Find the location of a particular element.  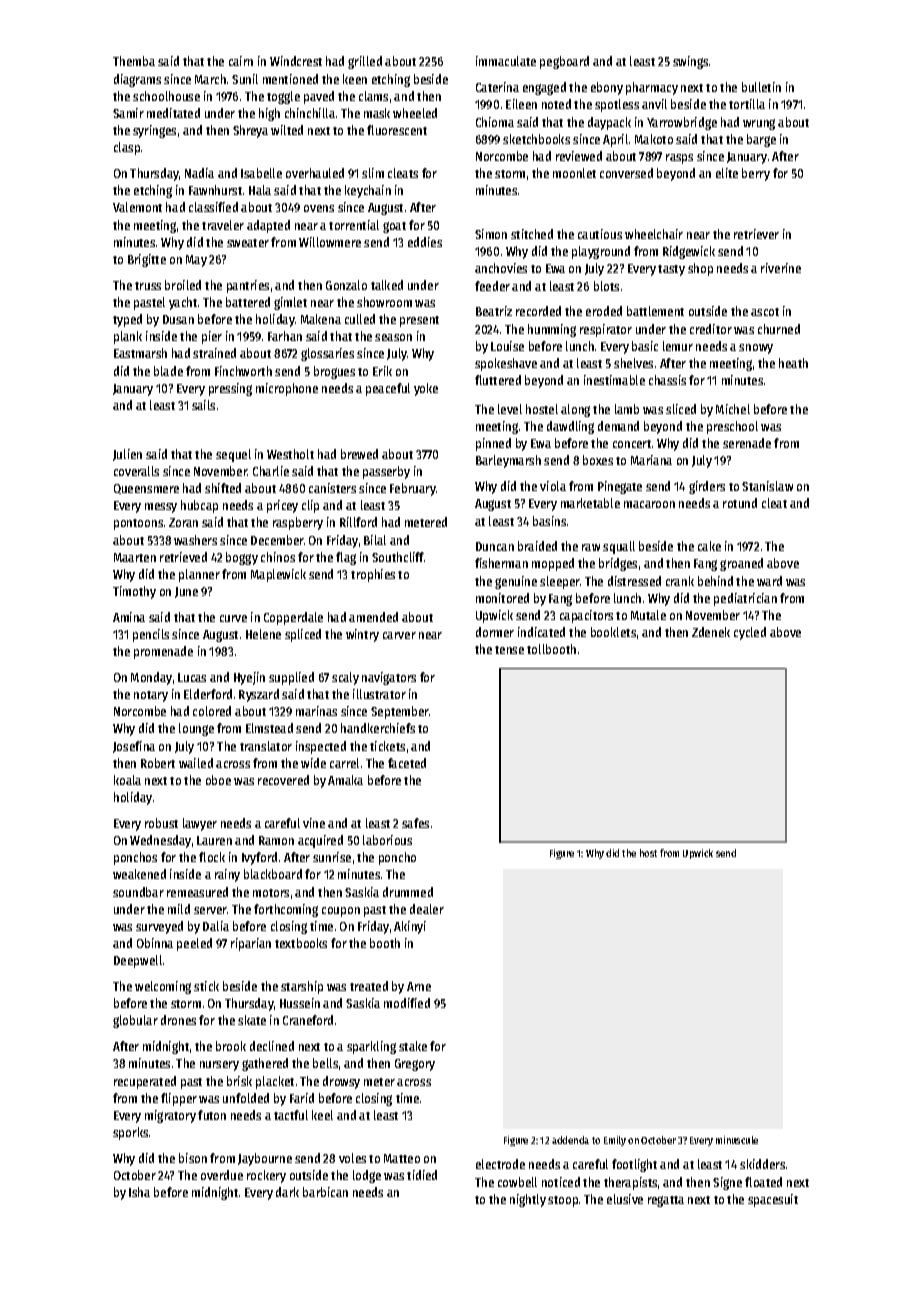

tense is located at coordinates (509, 650).
